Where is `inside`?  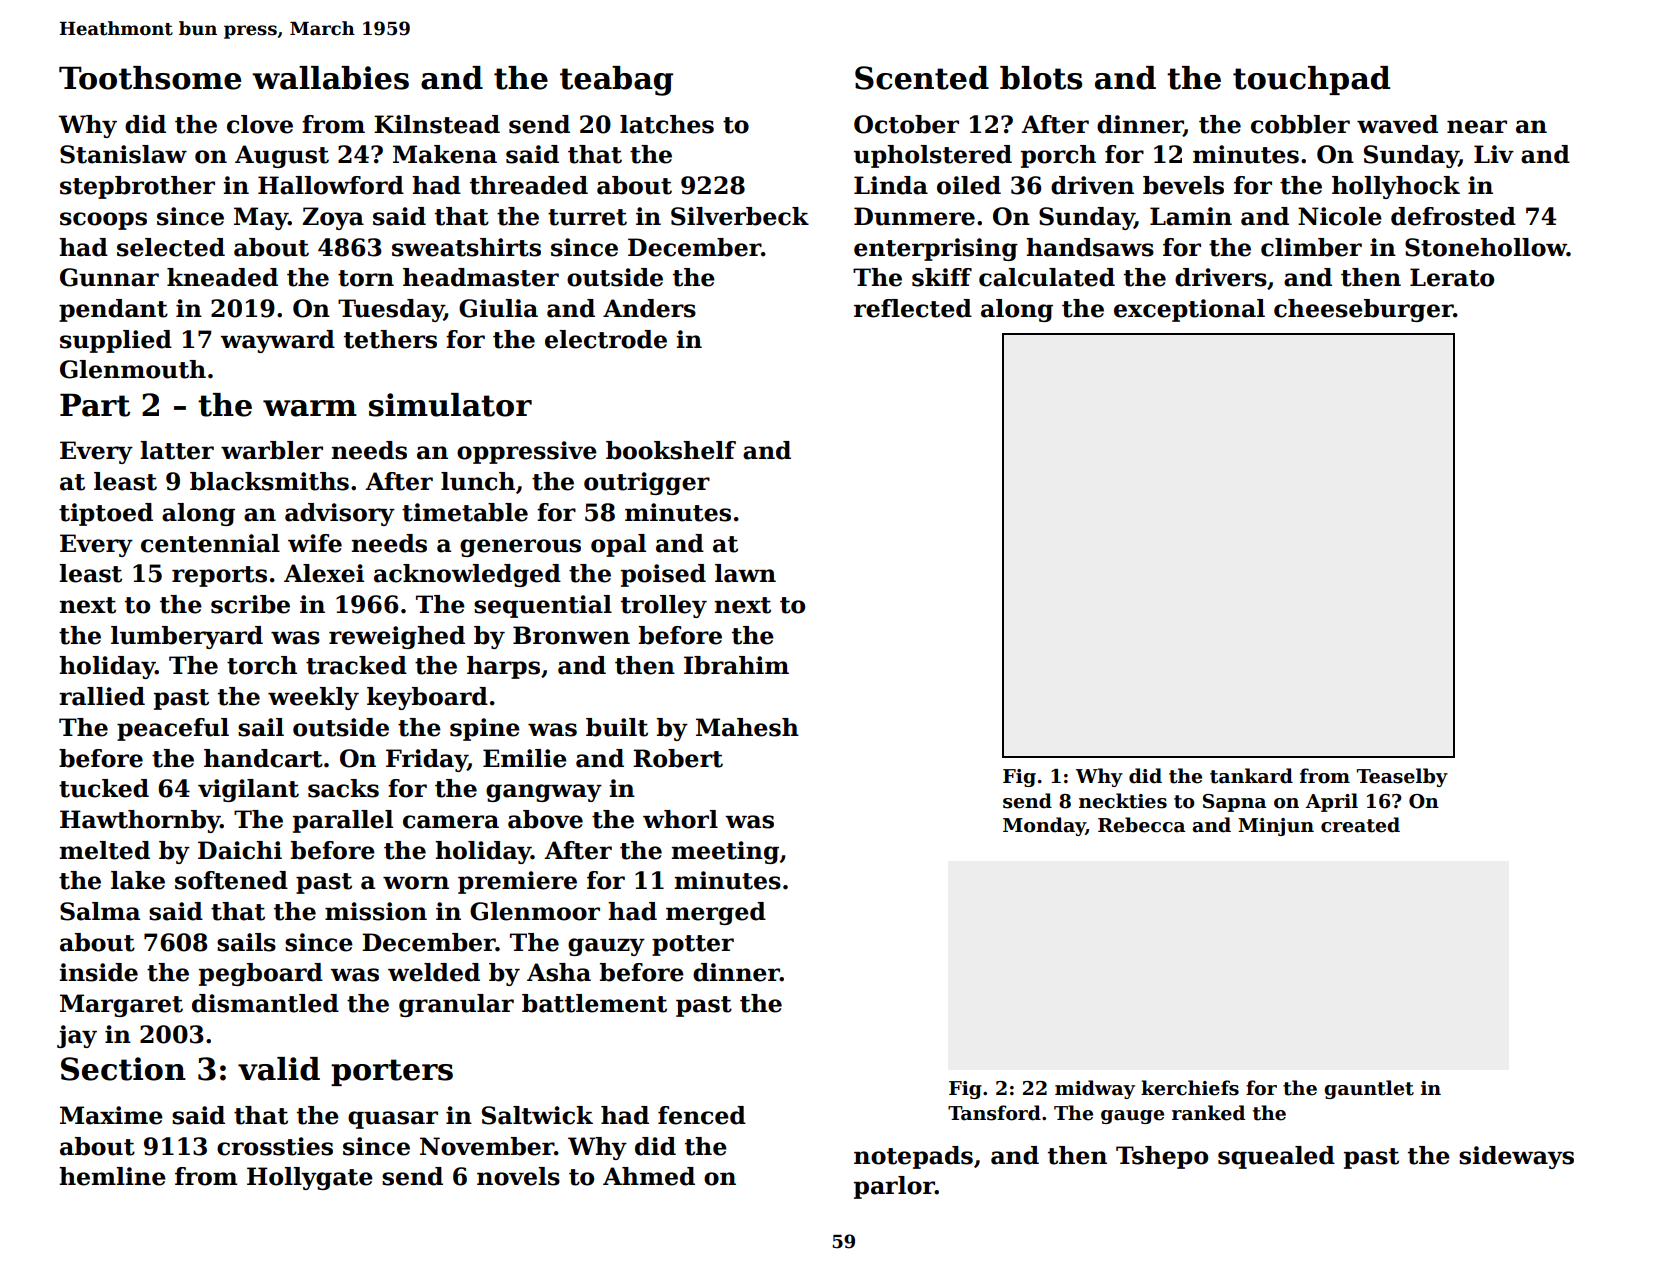
inside is located at coordinates (98, 972).
